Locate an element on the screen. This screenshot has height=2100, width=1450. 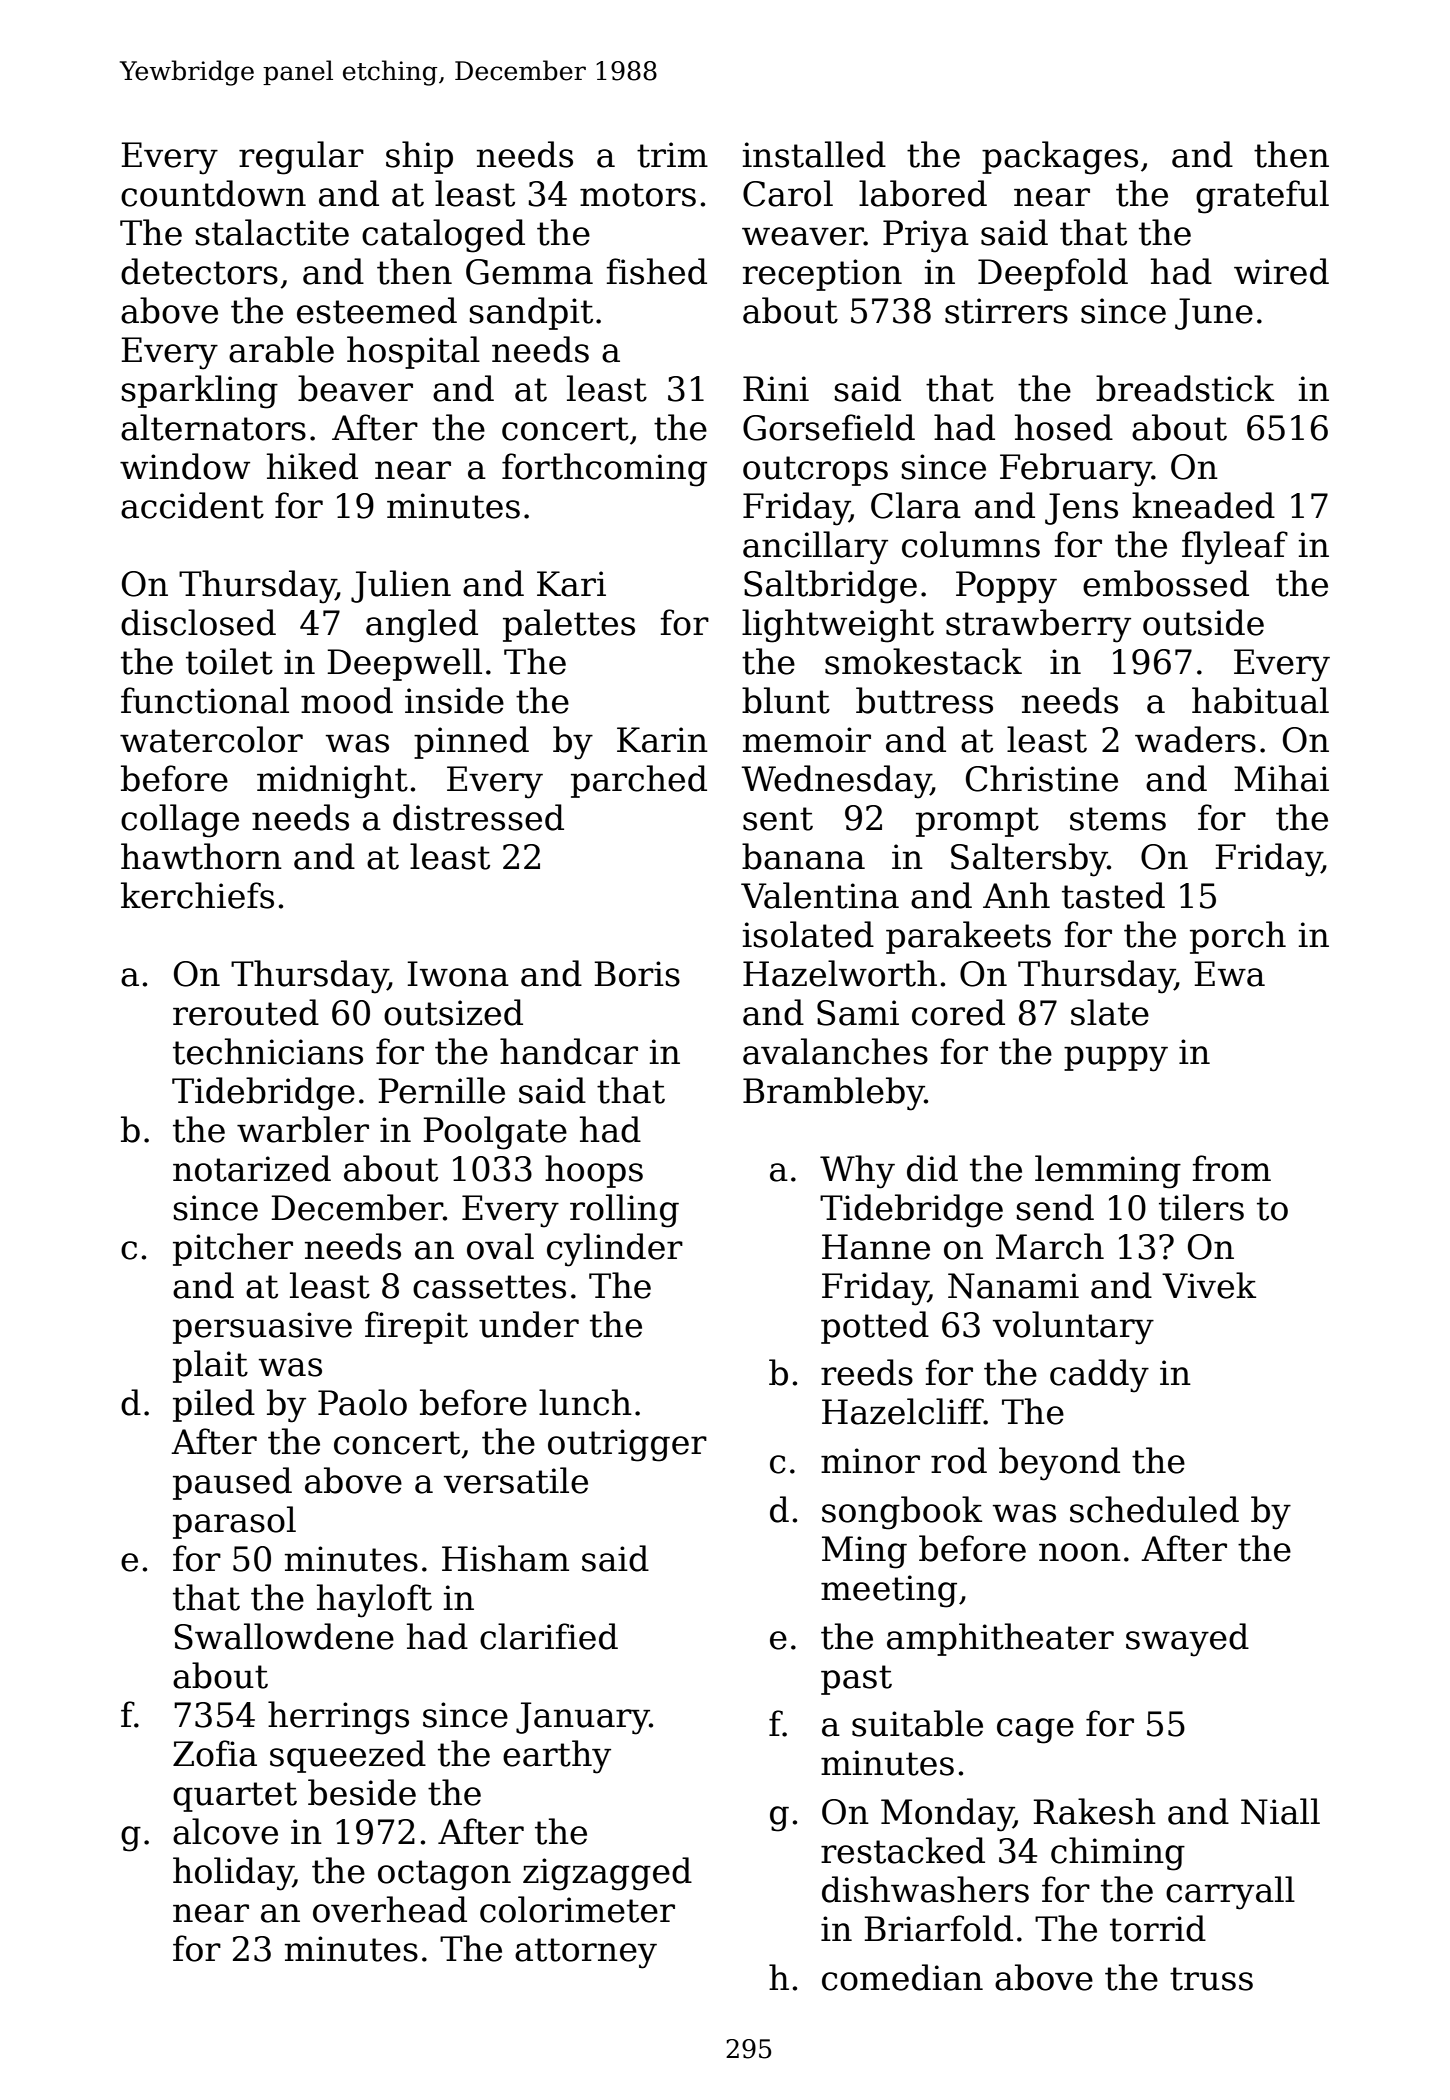
piled is located at coordinates (214, 1405).
